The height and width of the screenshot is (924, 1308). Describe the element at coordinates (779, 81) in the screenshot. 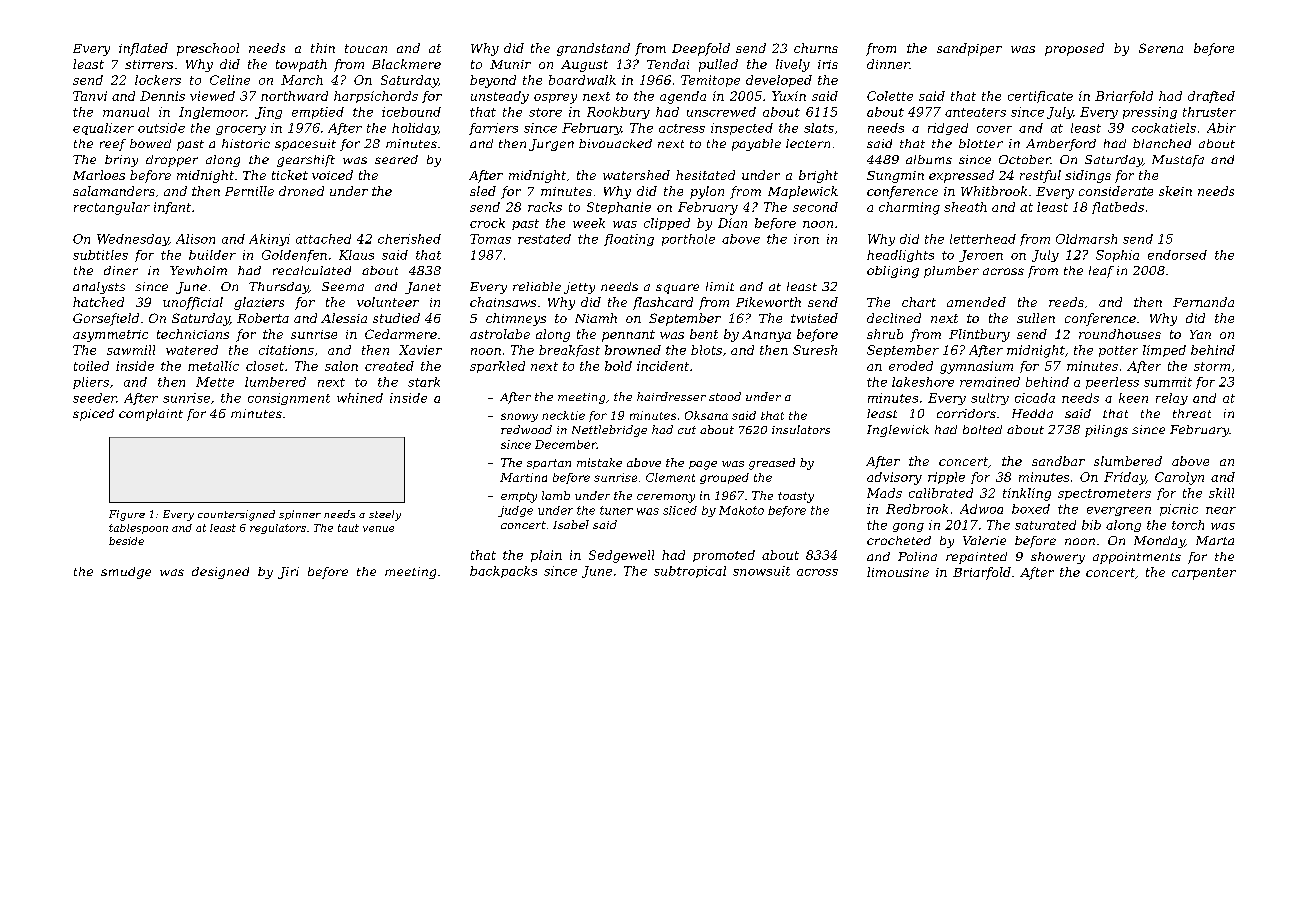

I see `developed` at that location.
